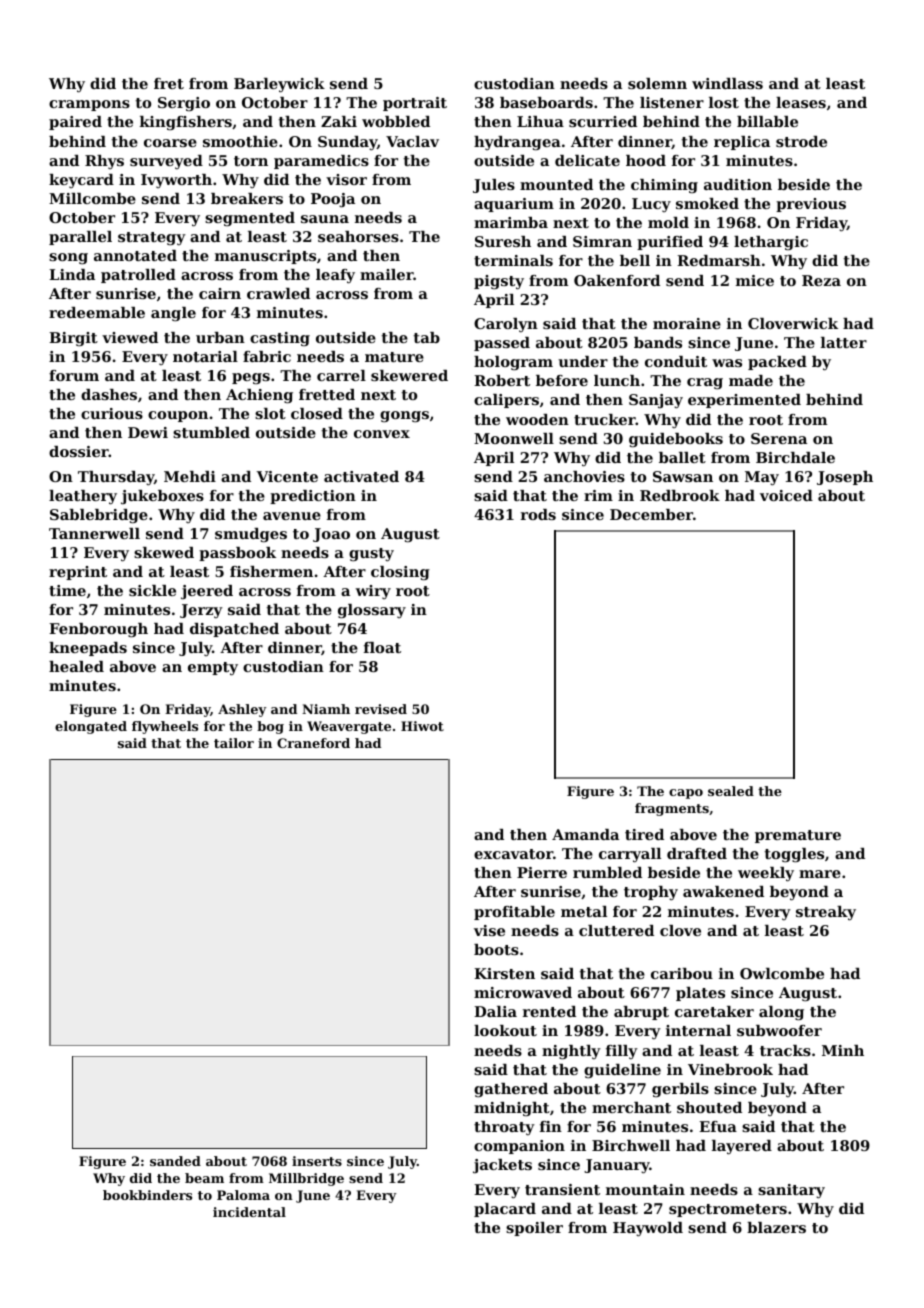  Describe the element at coordinates (98, 630) in the image. I see `Fenborough` at that location.
